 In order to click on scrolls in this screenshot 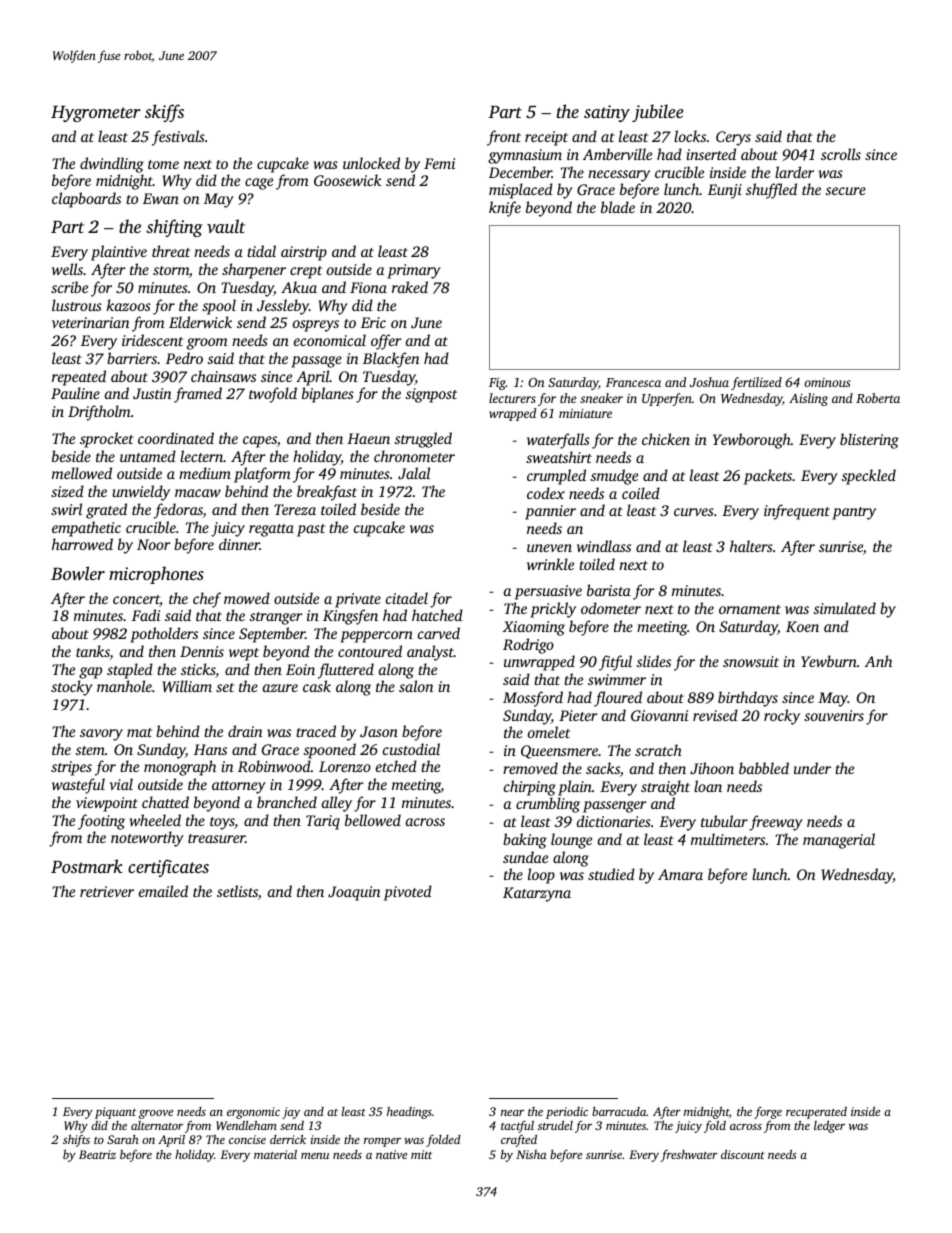, I will do `click(841, 154)`.
